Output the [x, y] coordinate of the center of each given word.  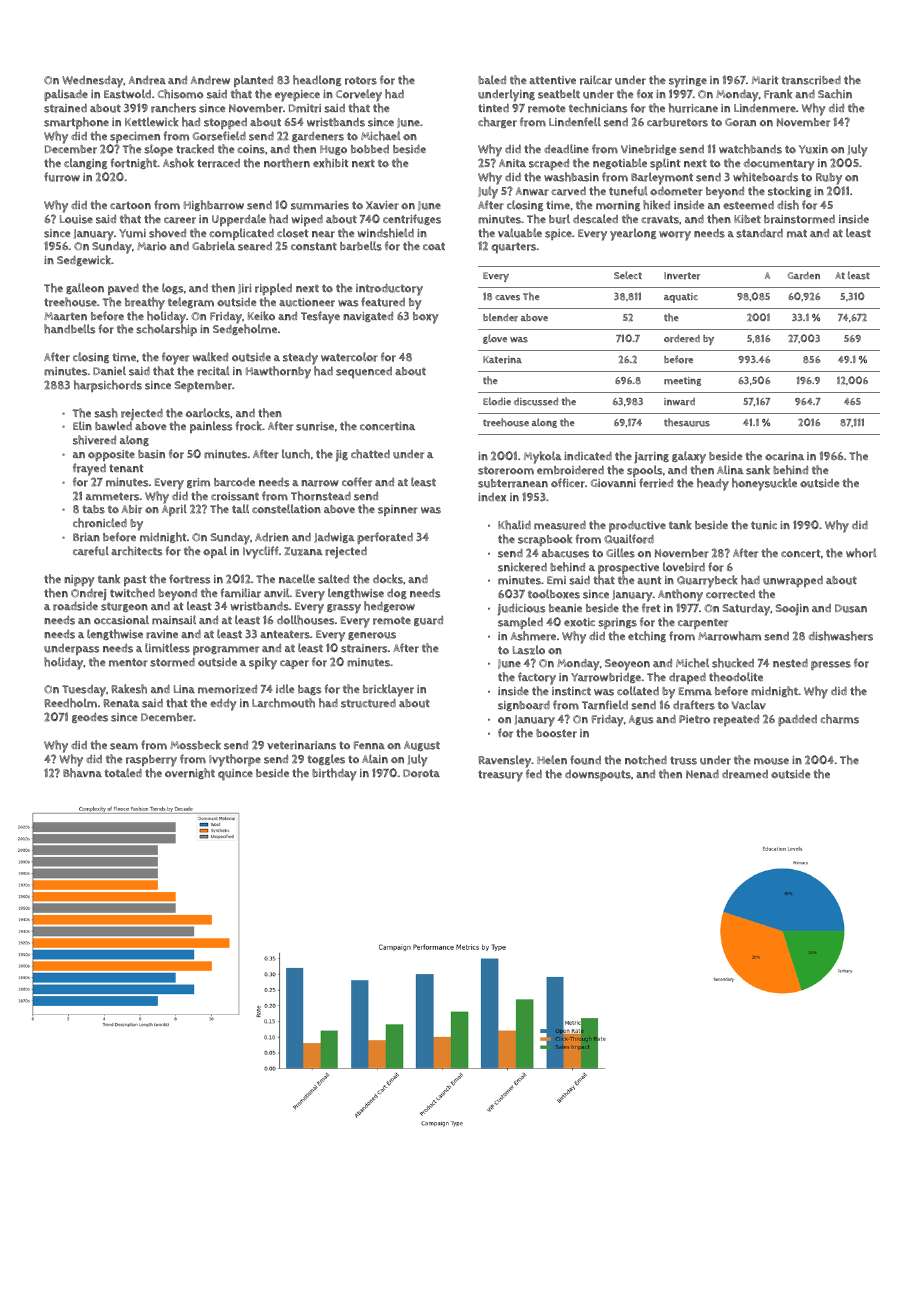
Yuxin [813, 149]
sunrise [315, 426]
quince [235, 774]
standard [759, 233]
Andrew [210, 80]
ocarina [784, 456]
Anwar [532, 191]
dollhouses [306, 620]
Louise [76, 219]
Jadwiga [334, 538]
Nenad [702, 773]
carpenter [703, 624]
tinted [493, 108]
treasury [500, 776]
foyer [175, 358]
